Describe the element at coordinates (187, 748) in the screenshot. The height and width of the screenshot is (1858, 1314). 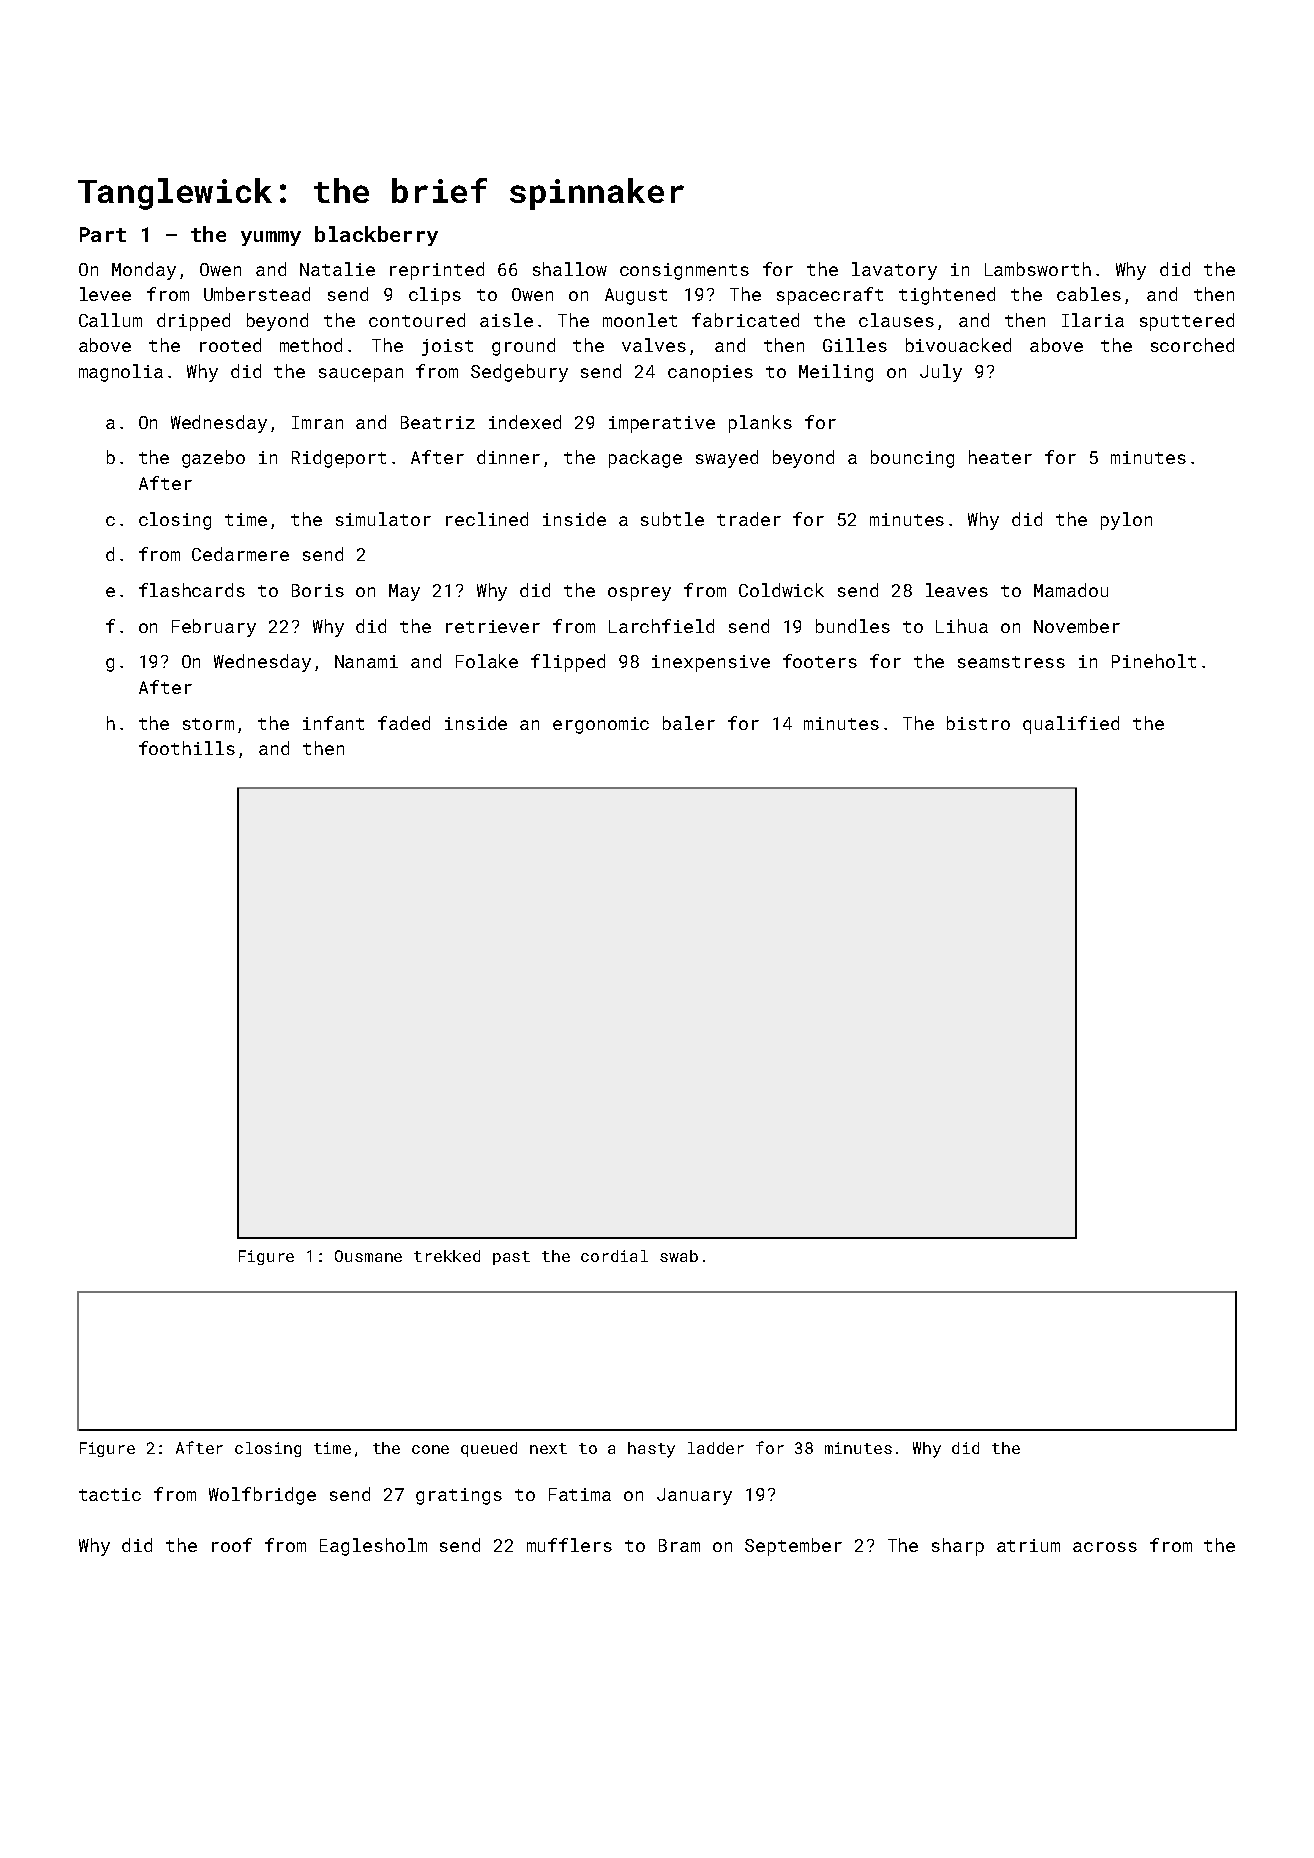
I see `foothills` at that location.
